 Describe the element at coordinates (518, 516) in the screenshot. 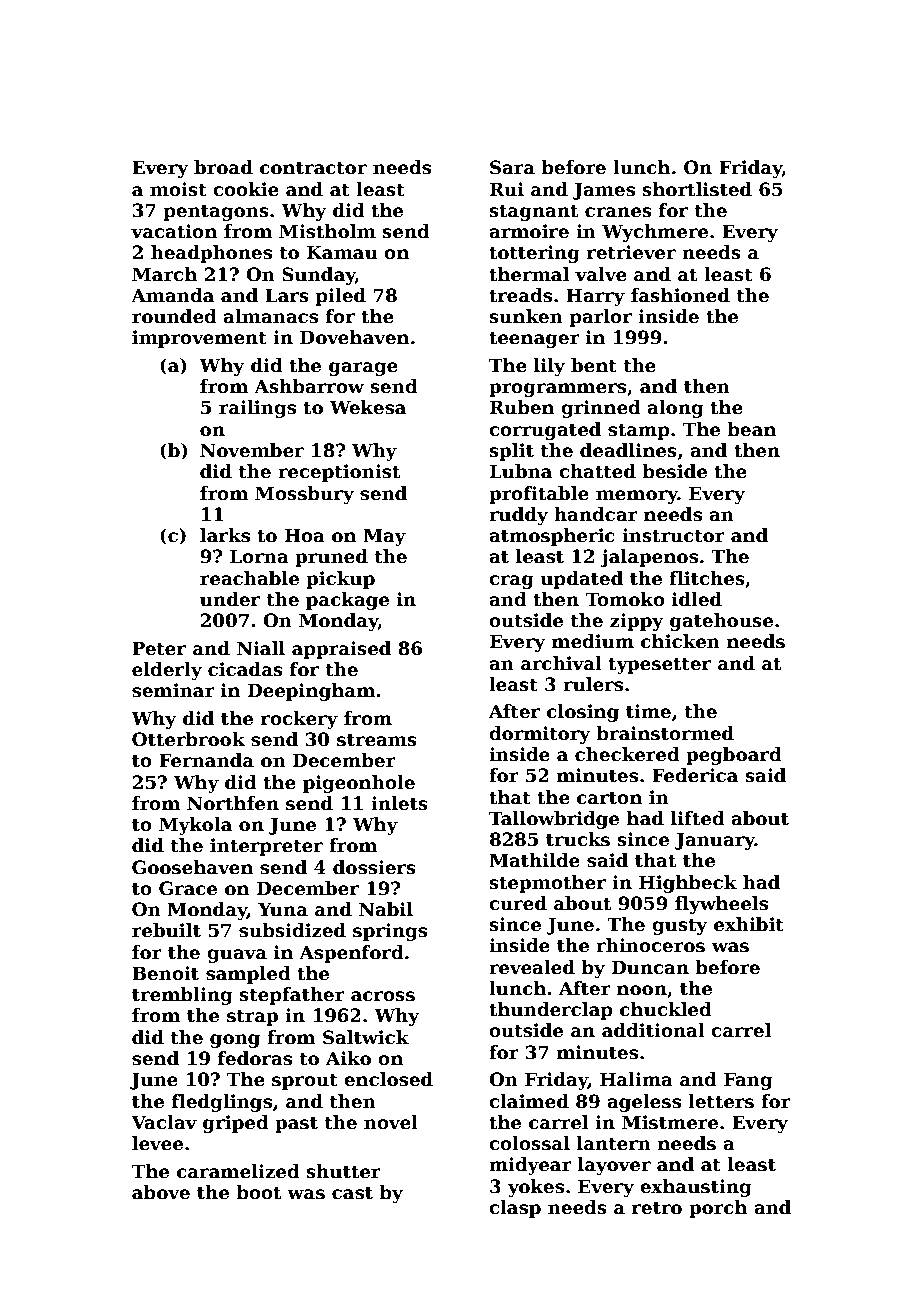

I see `ruddy` at that location.
